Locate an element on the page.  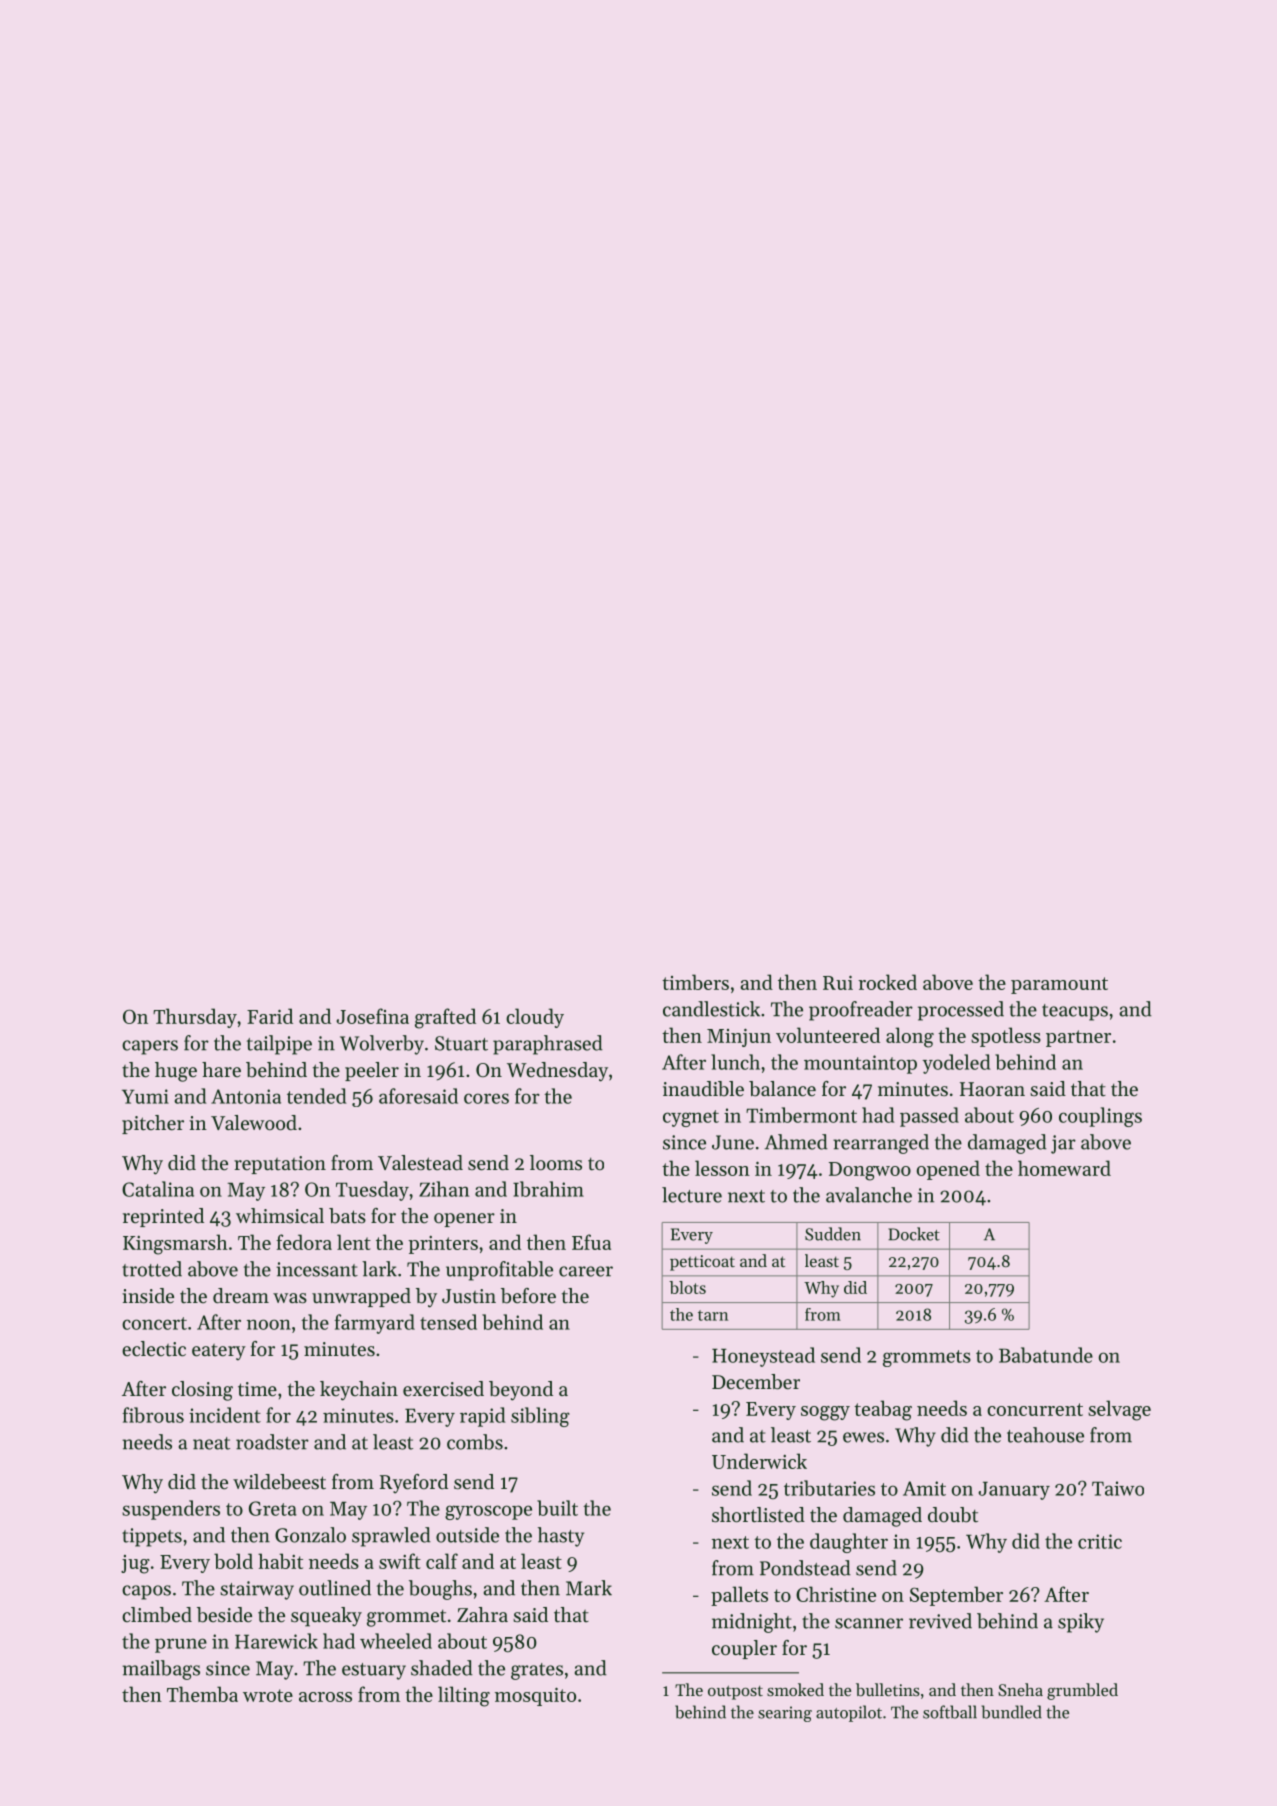
tarn is located at coordinates (713, 1315).
